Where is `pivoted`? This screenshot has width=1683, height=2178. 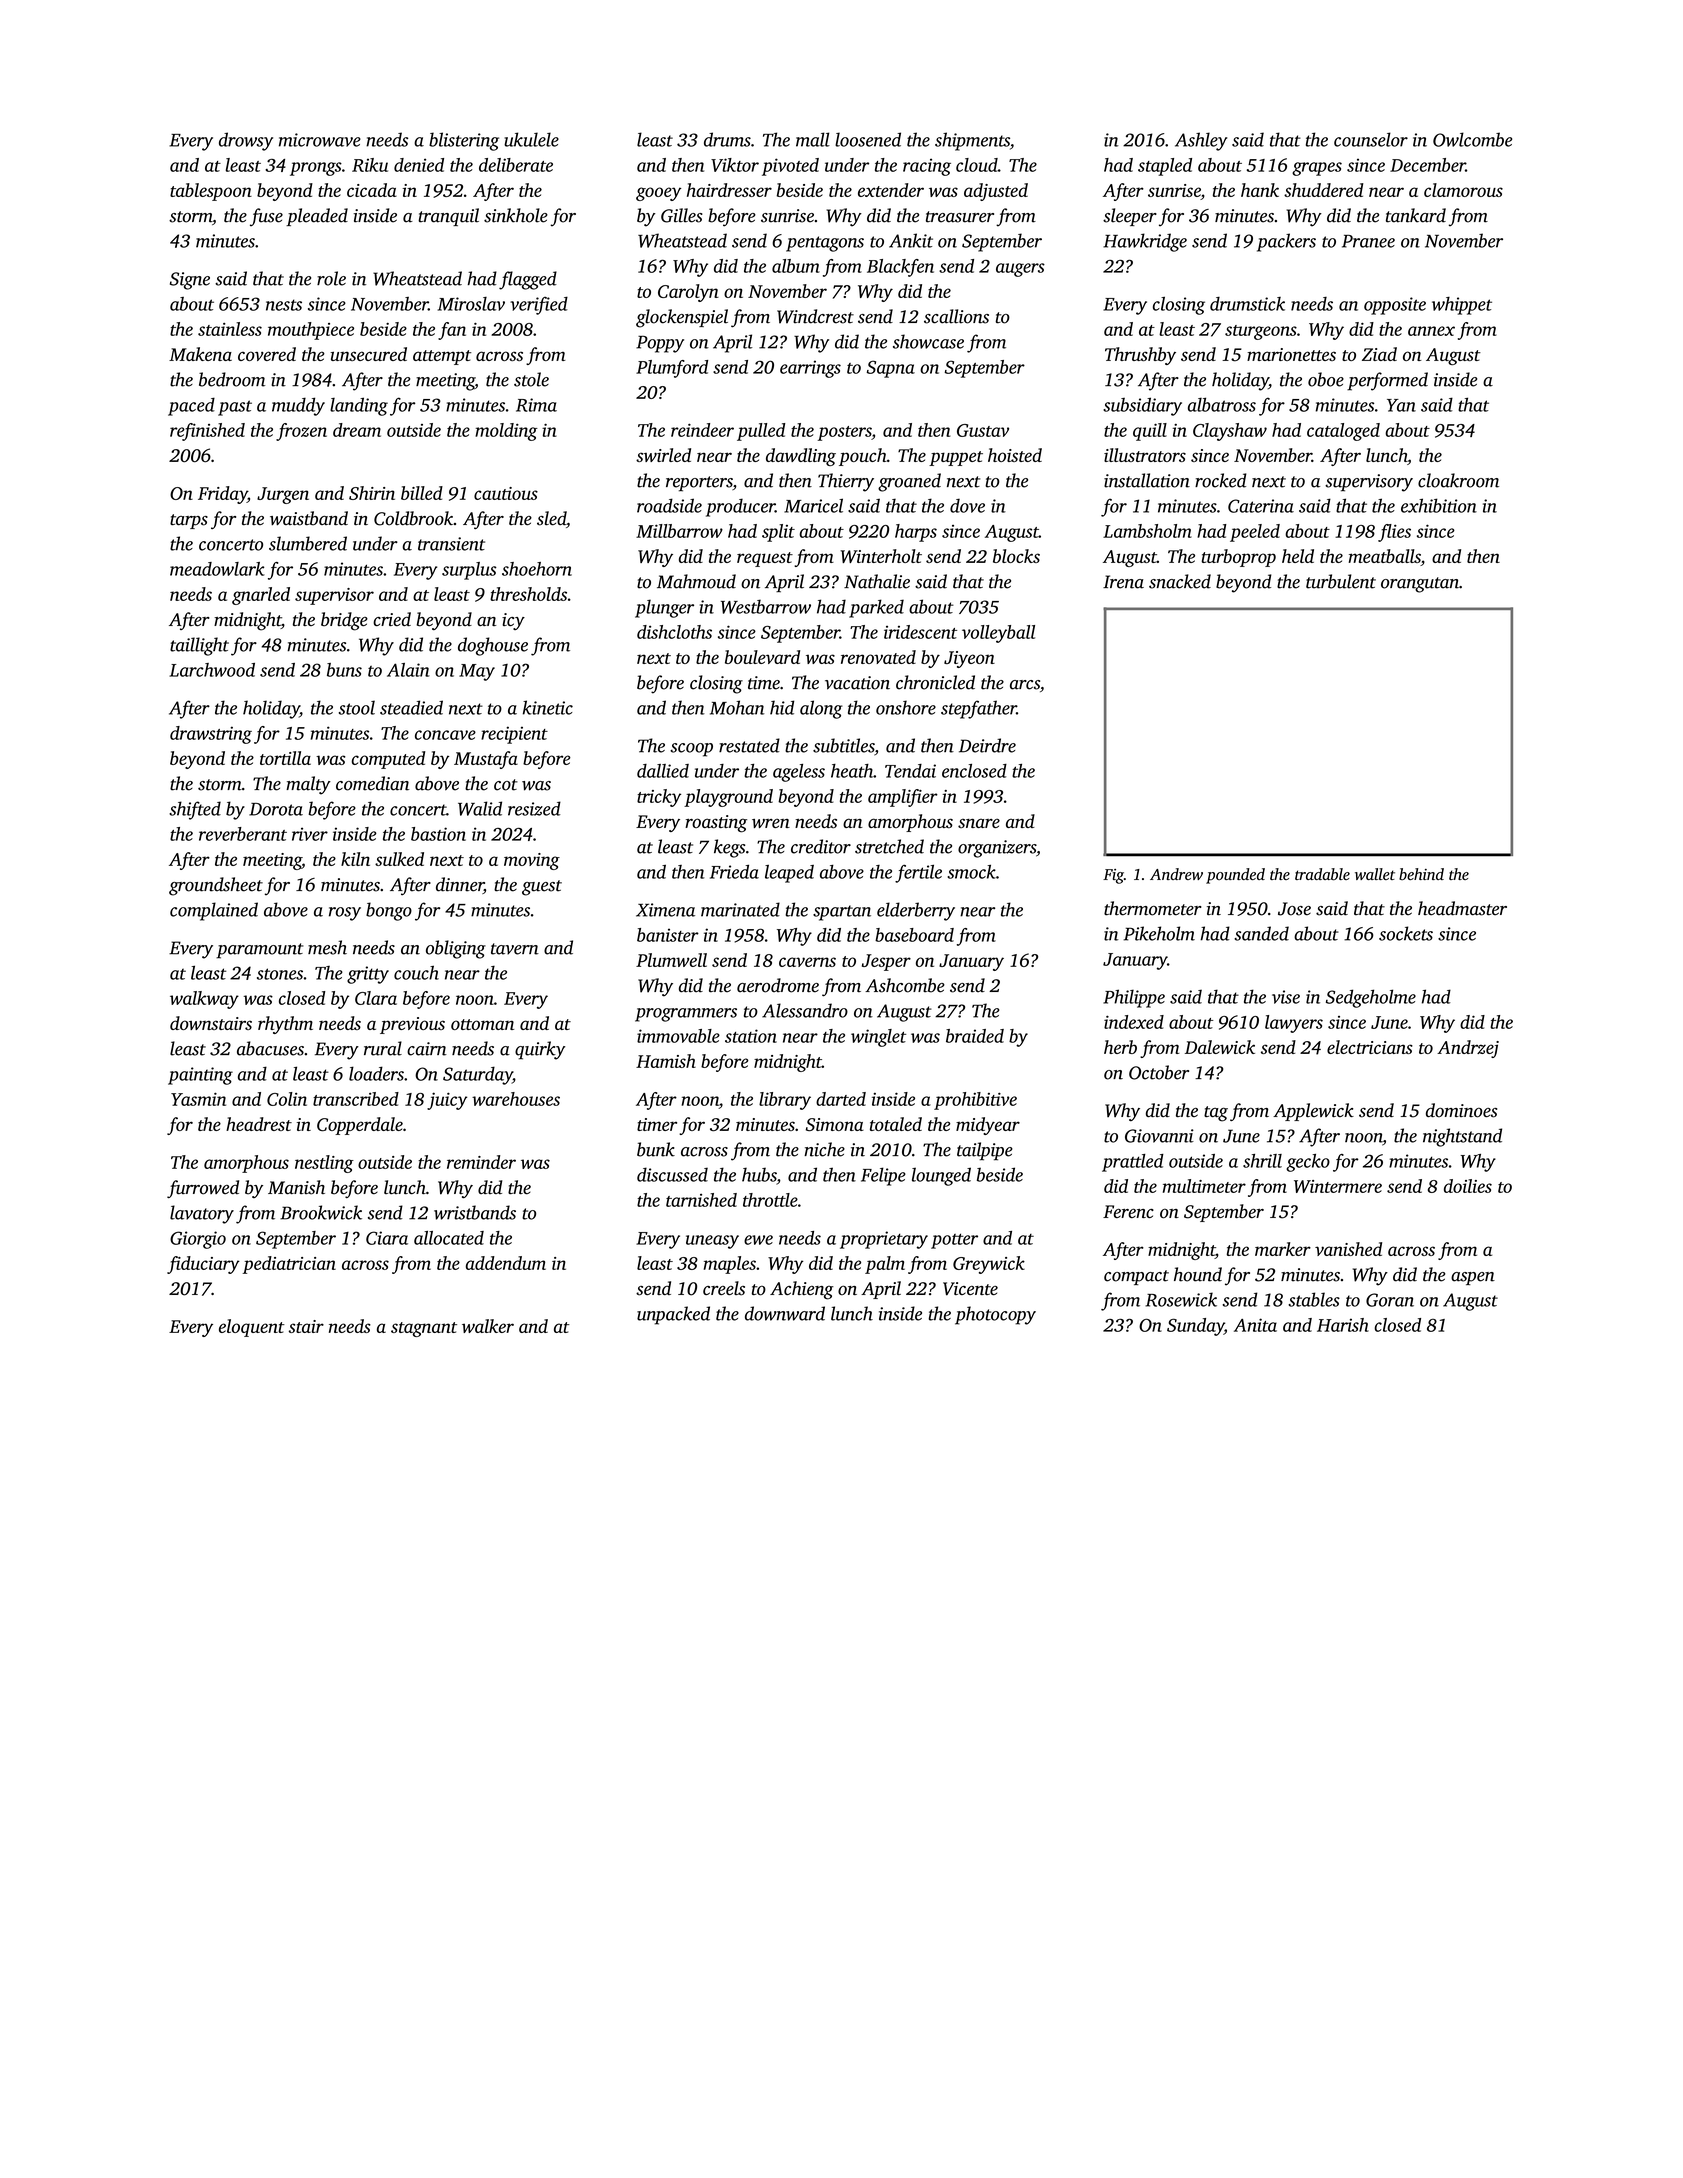
pivoted is located at coordinates (790, 167).
